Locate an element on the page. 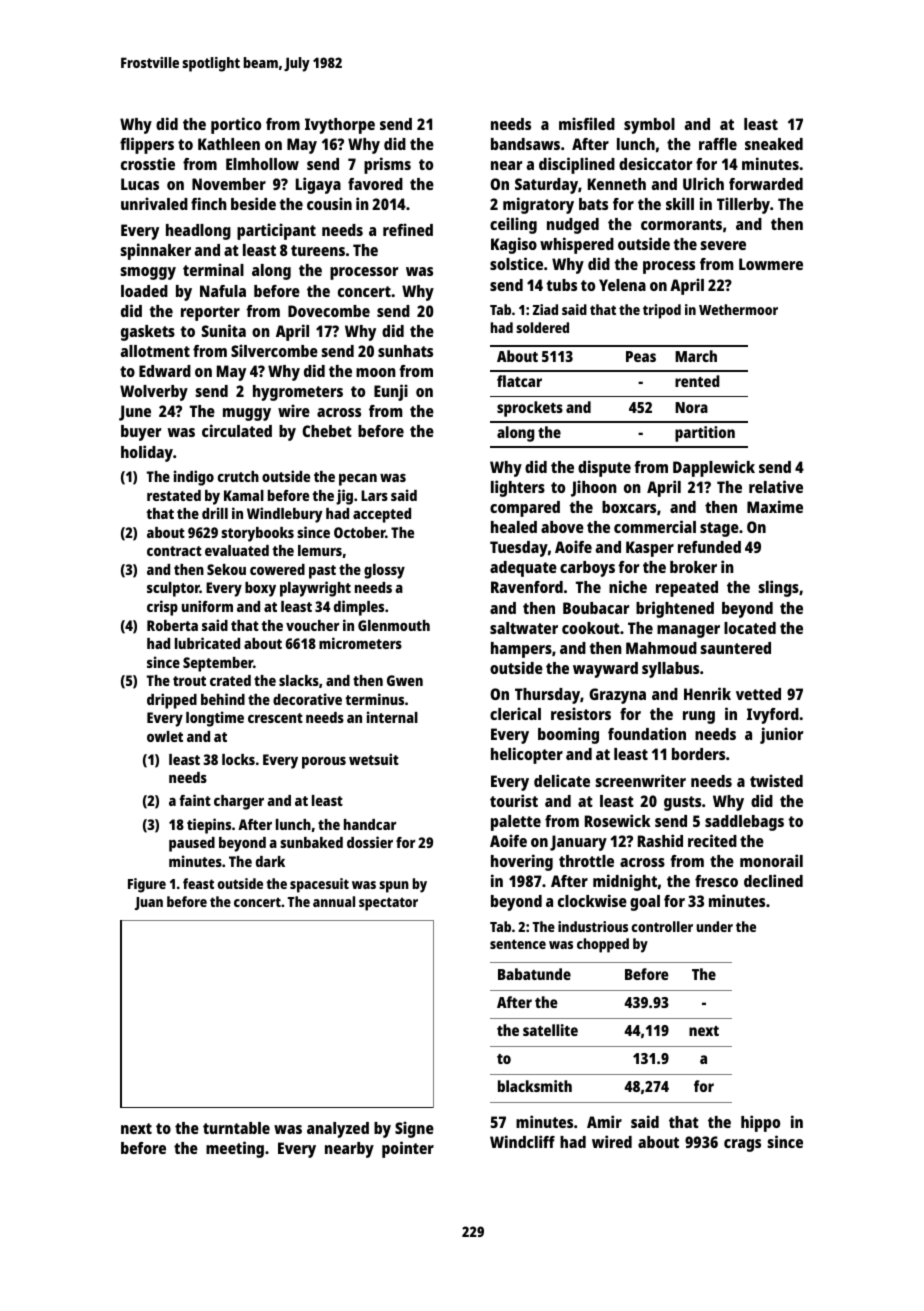  declined is located at coordinates (773, 880).
